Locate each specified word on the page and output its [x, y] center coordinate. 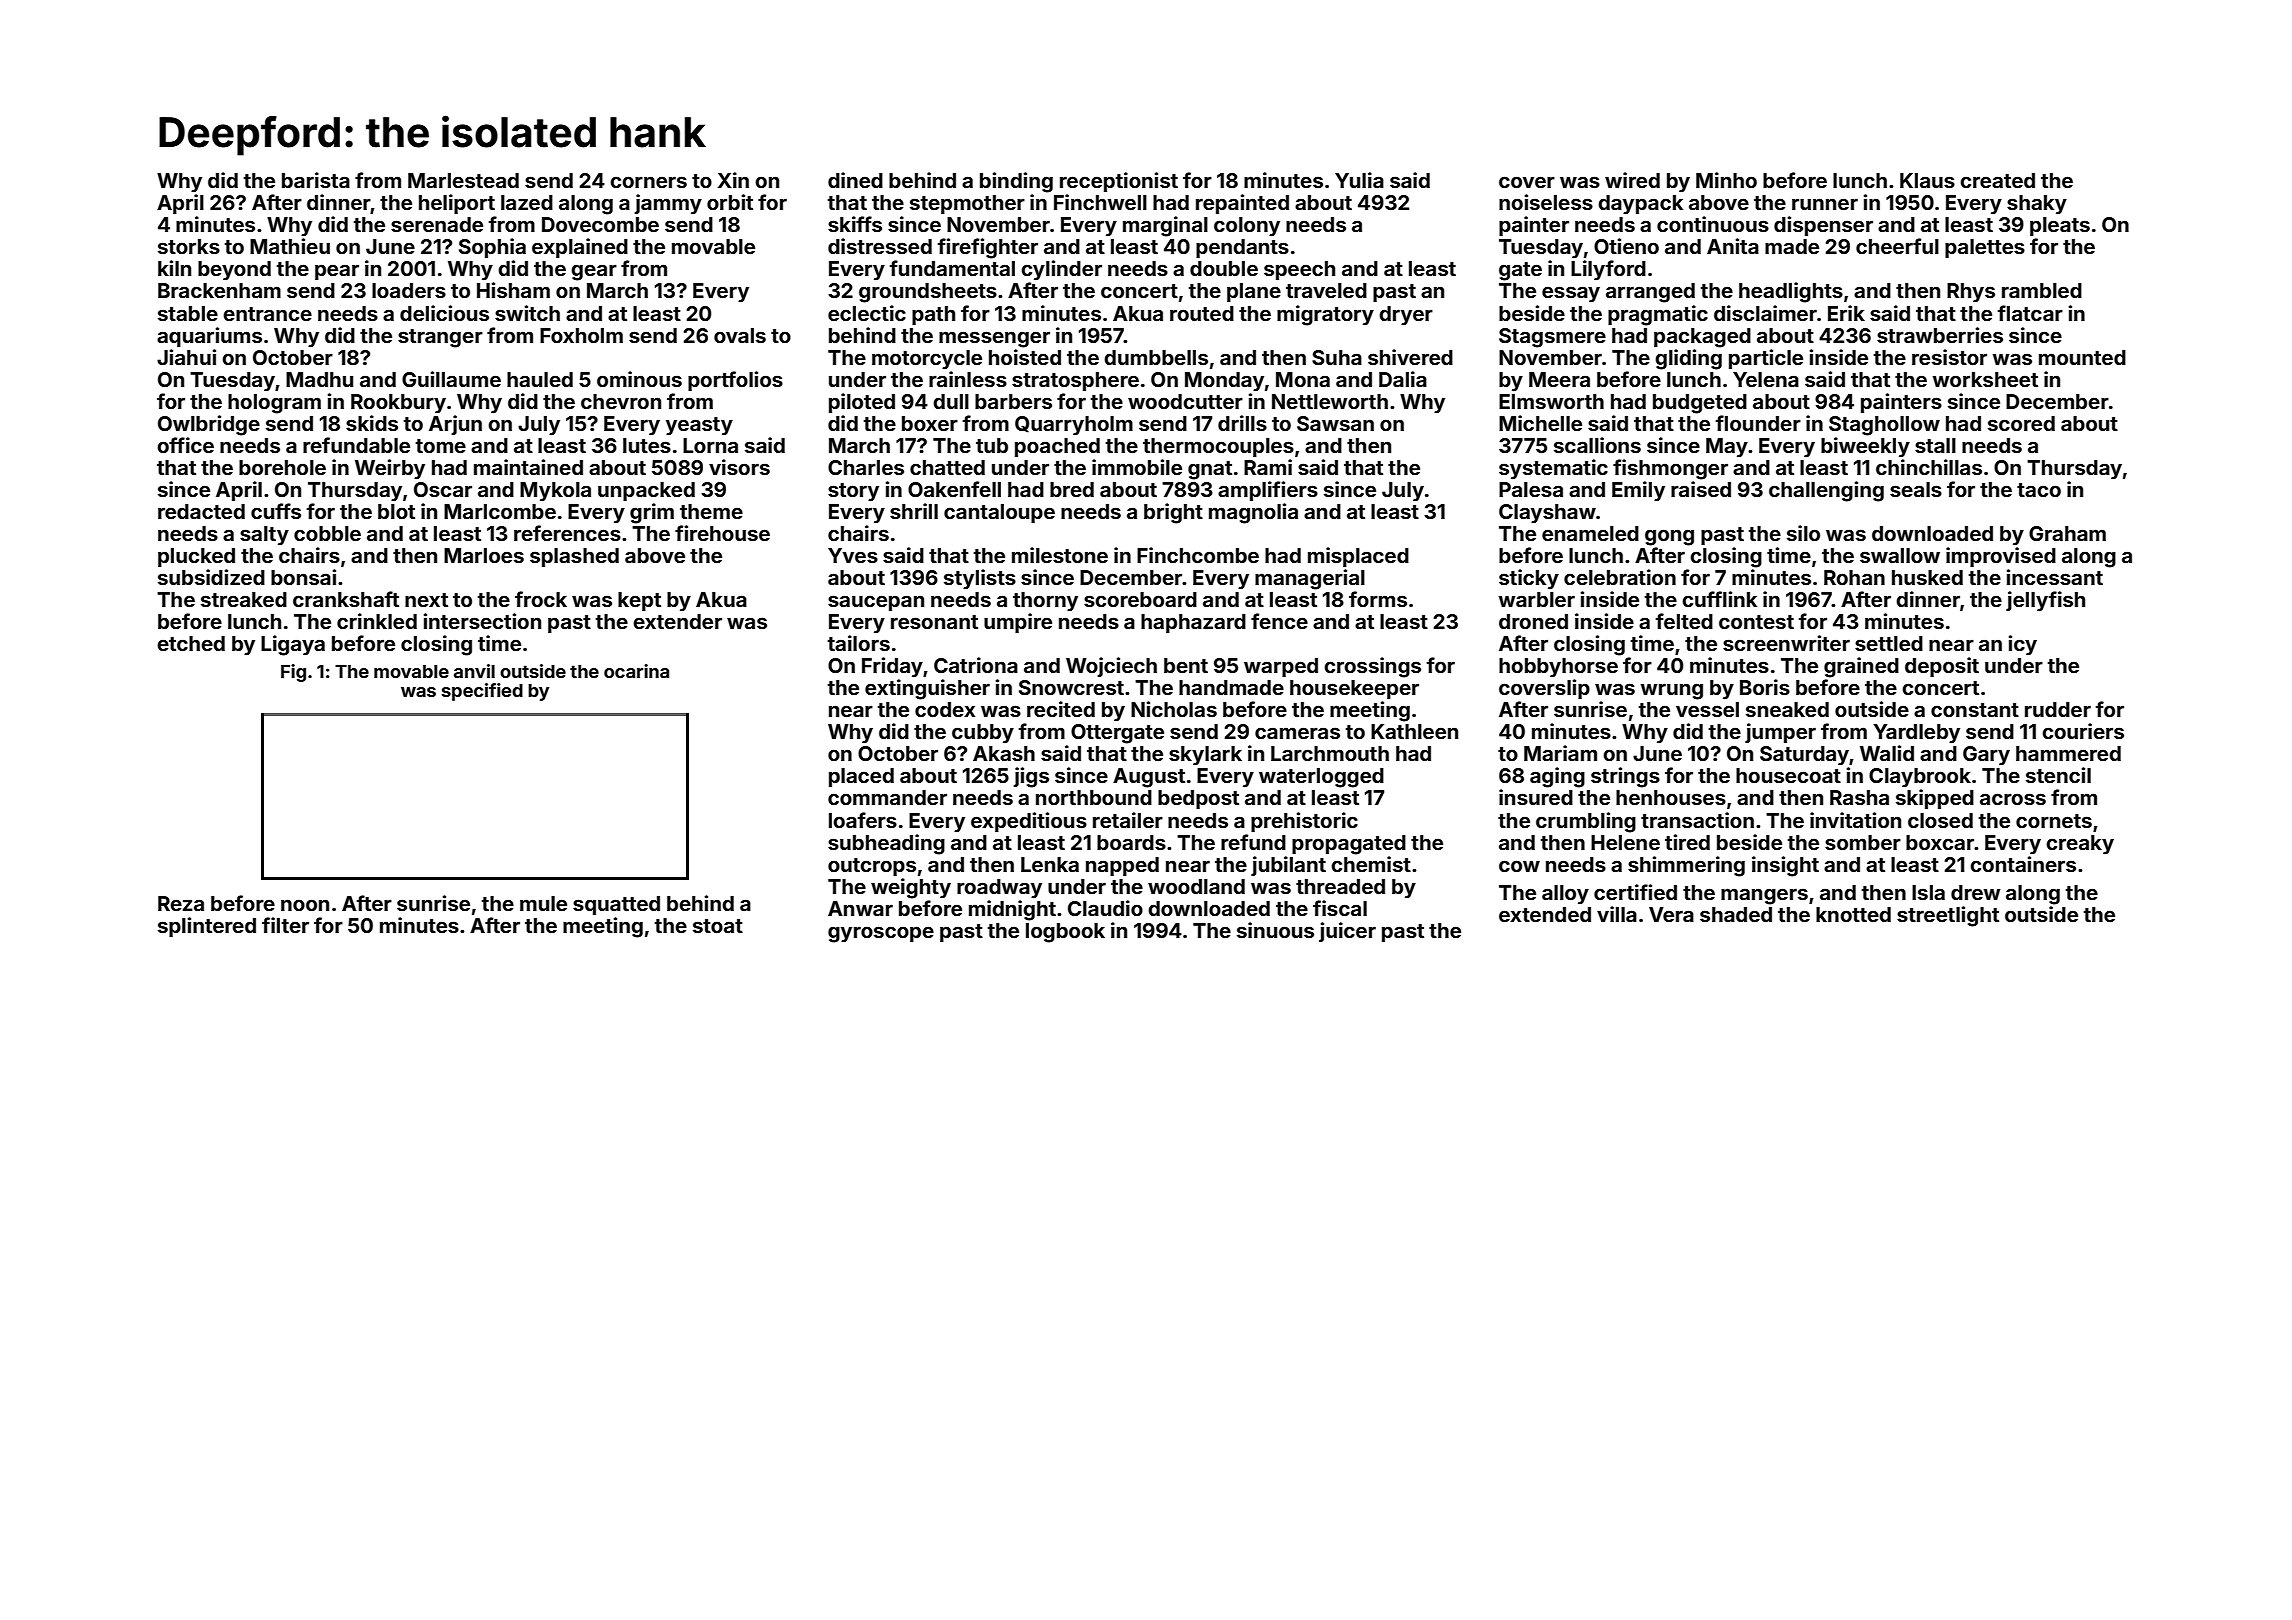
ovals [740, 335]
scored [2021, 423]
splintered [207, 927]
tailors [859, 643]
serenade [437, 224]
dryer [1406, 316]
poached [1057, 447]
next [426, 600]
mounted [2082, 357]
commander [887, 797]
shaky [2037, 205]
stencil [2058, 775]
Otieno [1626, 246]
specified [482, 692]
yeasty [699, 426]
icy [2023, 645]
